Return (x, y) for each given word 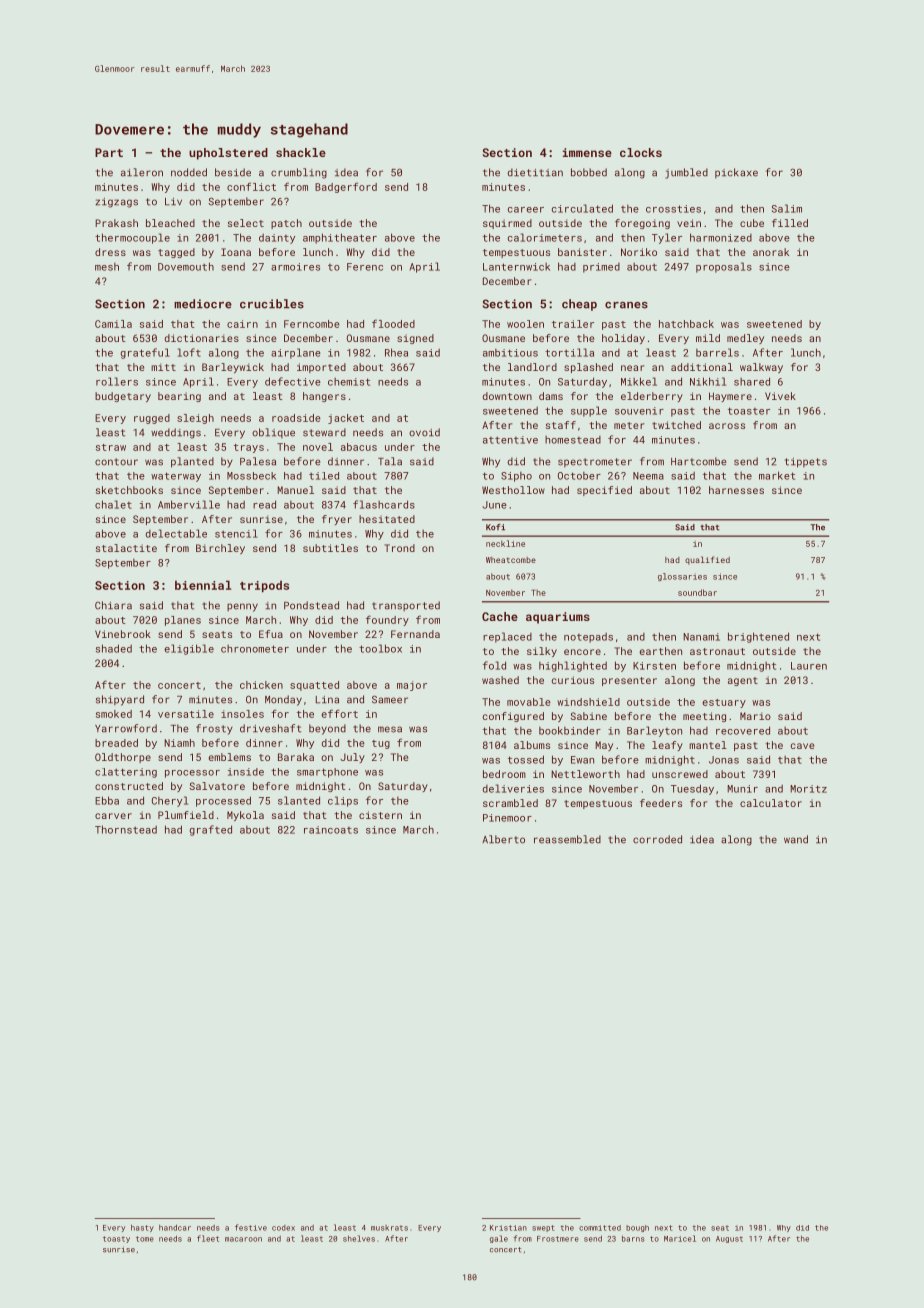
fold (494, 665)
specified (604, 491)
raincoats (331, 830)
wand (796, 839)
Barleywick (233, 368)
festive (251, 1227)
